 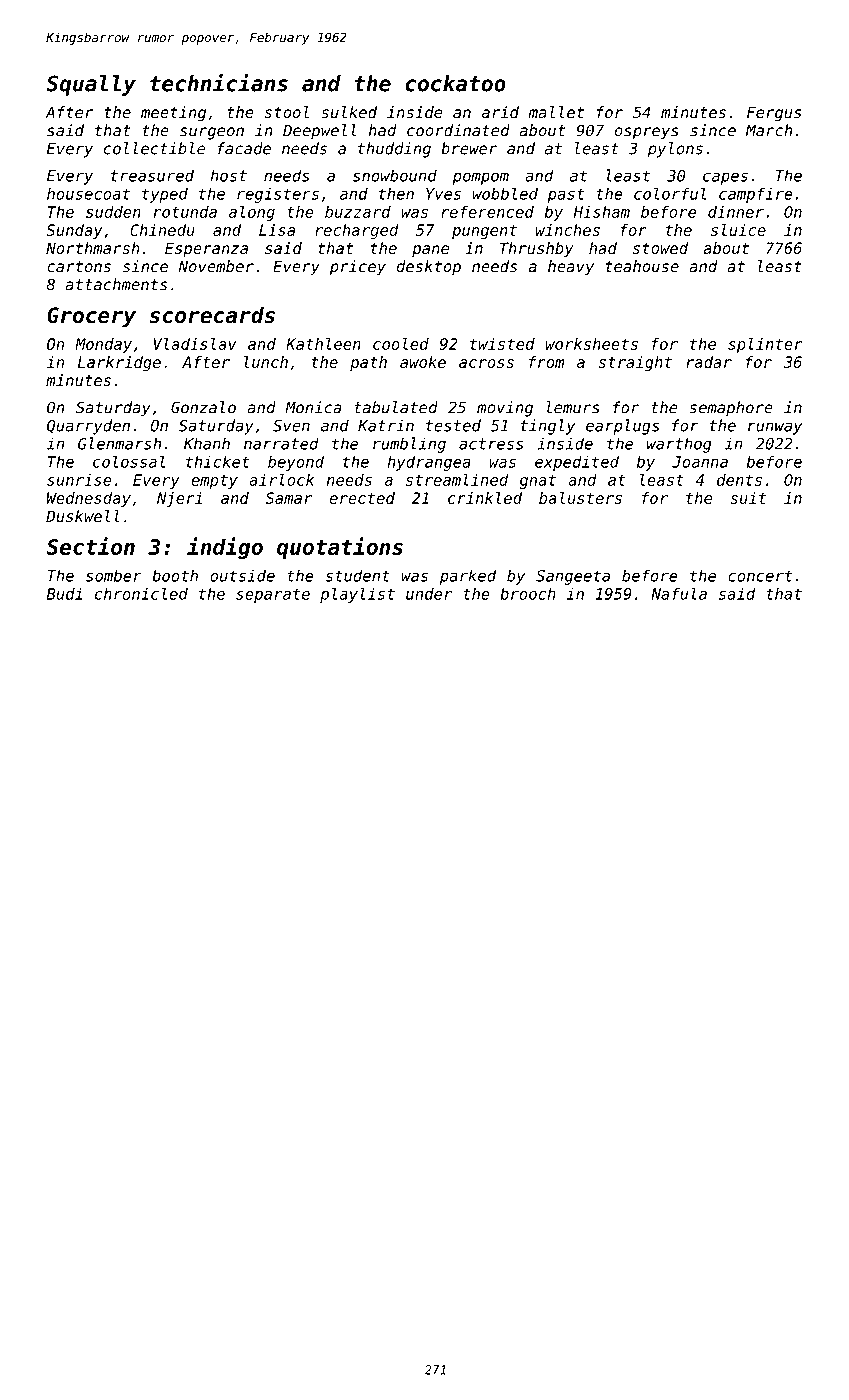 I want to click on housecoat, so click(x=88, y=194).
